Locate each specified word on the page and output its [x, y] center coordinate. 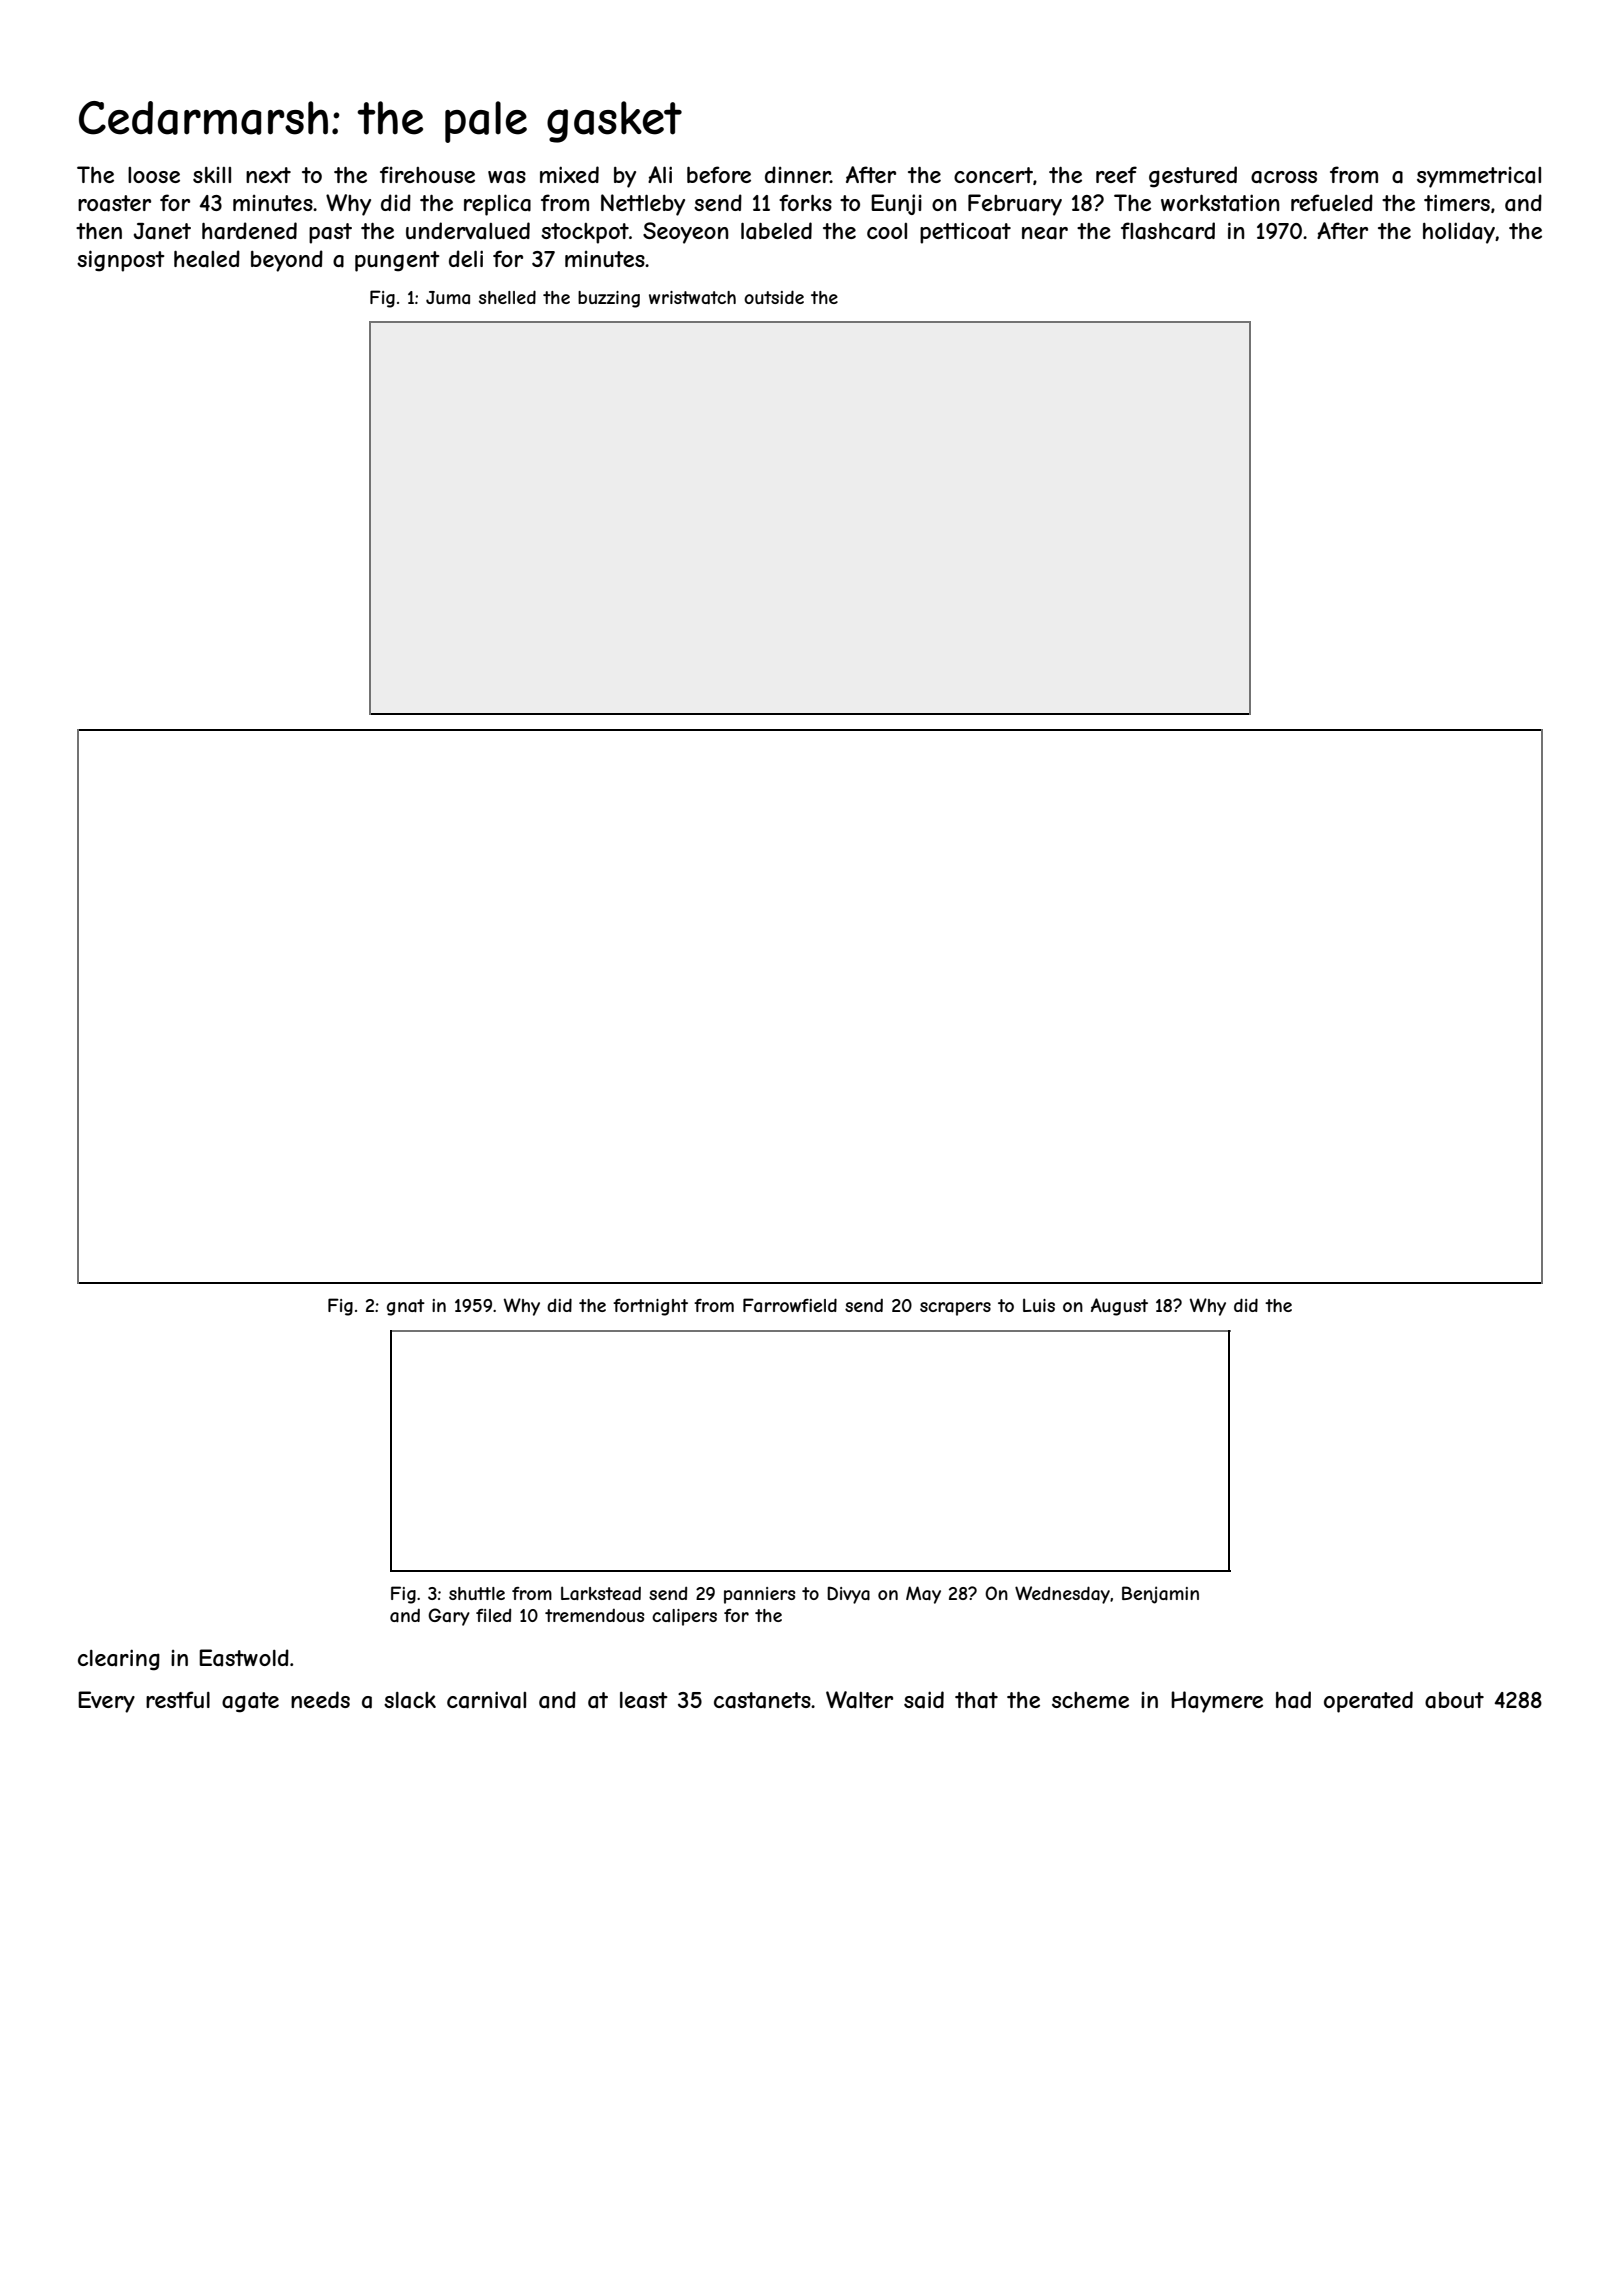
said [924, 1700]
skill [212, 175]
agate [250, 1702]
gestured [1193, 177]
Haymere [1217, 1702]
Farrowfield [790, 1305]
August [1119, 1307]
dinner [798, 174]
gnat [406, 1307]
